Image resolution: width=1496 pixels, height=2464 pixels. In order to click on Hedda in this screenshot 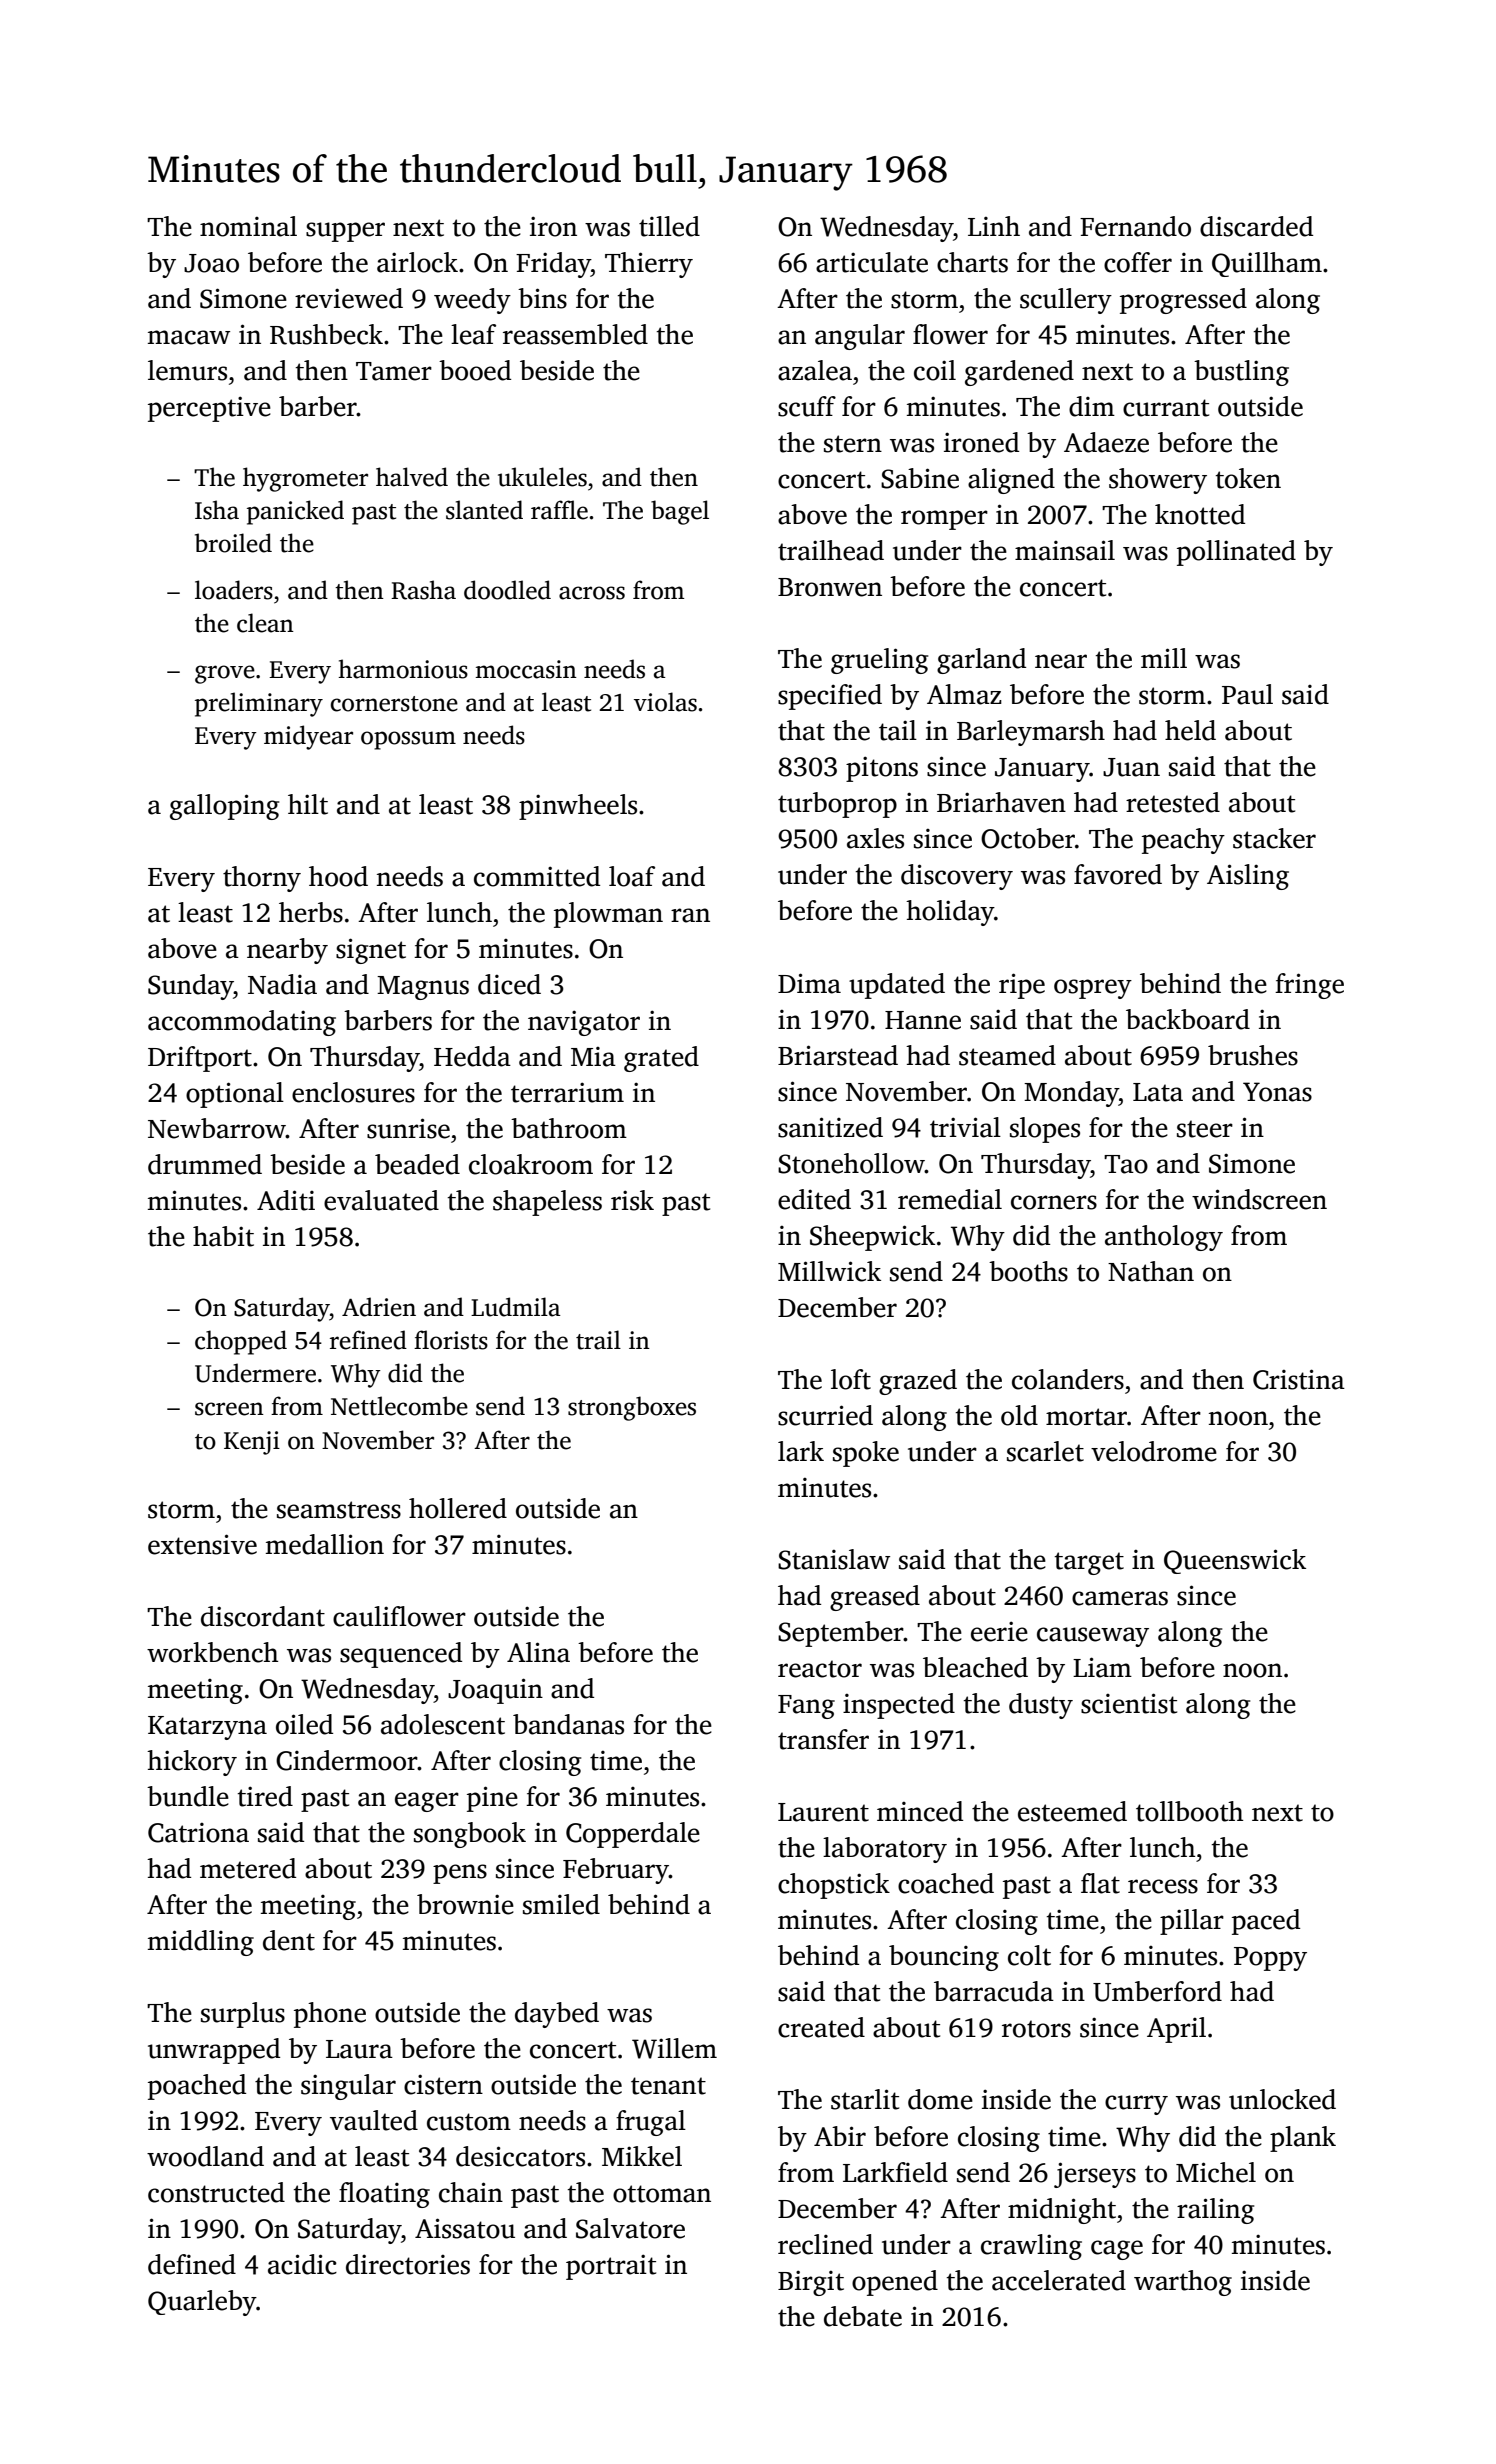, I will do `click(472, 1056)`.
